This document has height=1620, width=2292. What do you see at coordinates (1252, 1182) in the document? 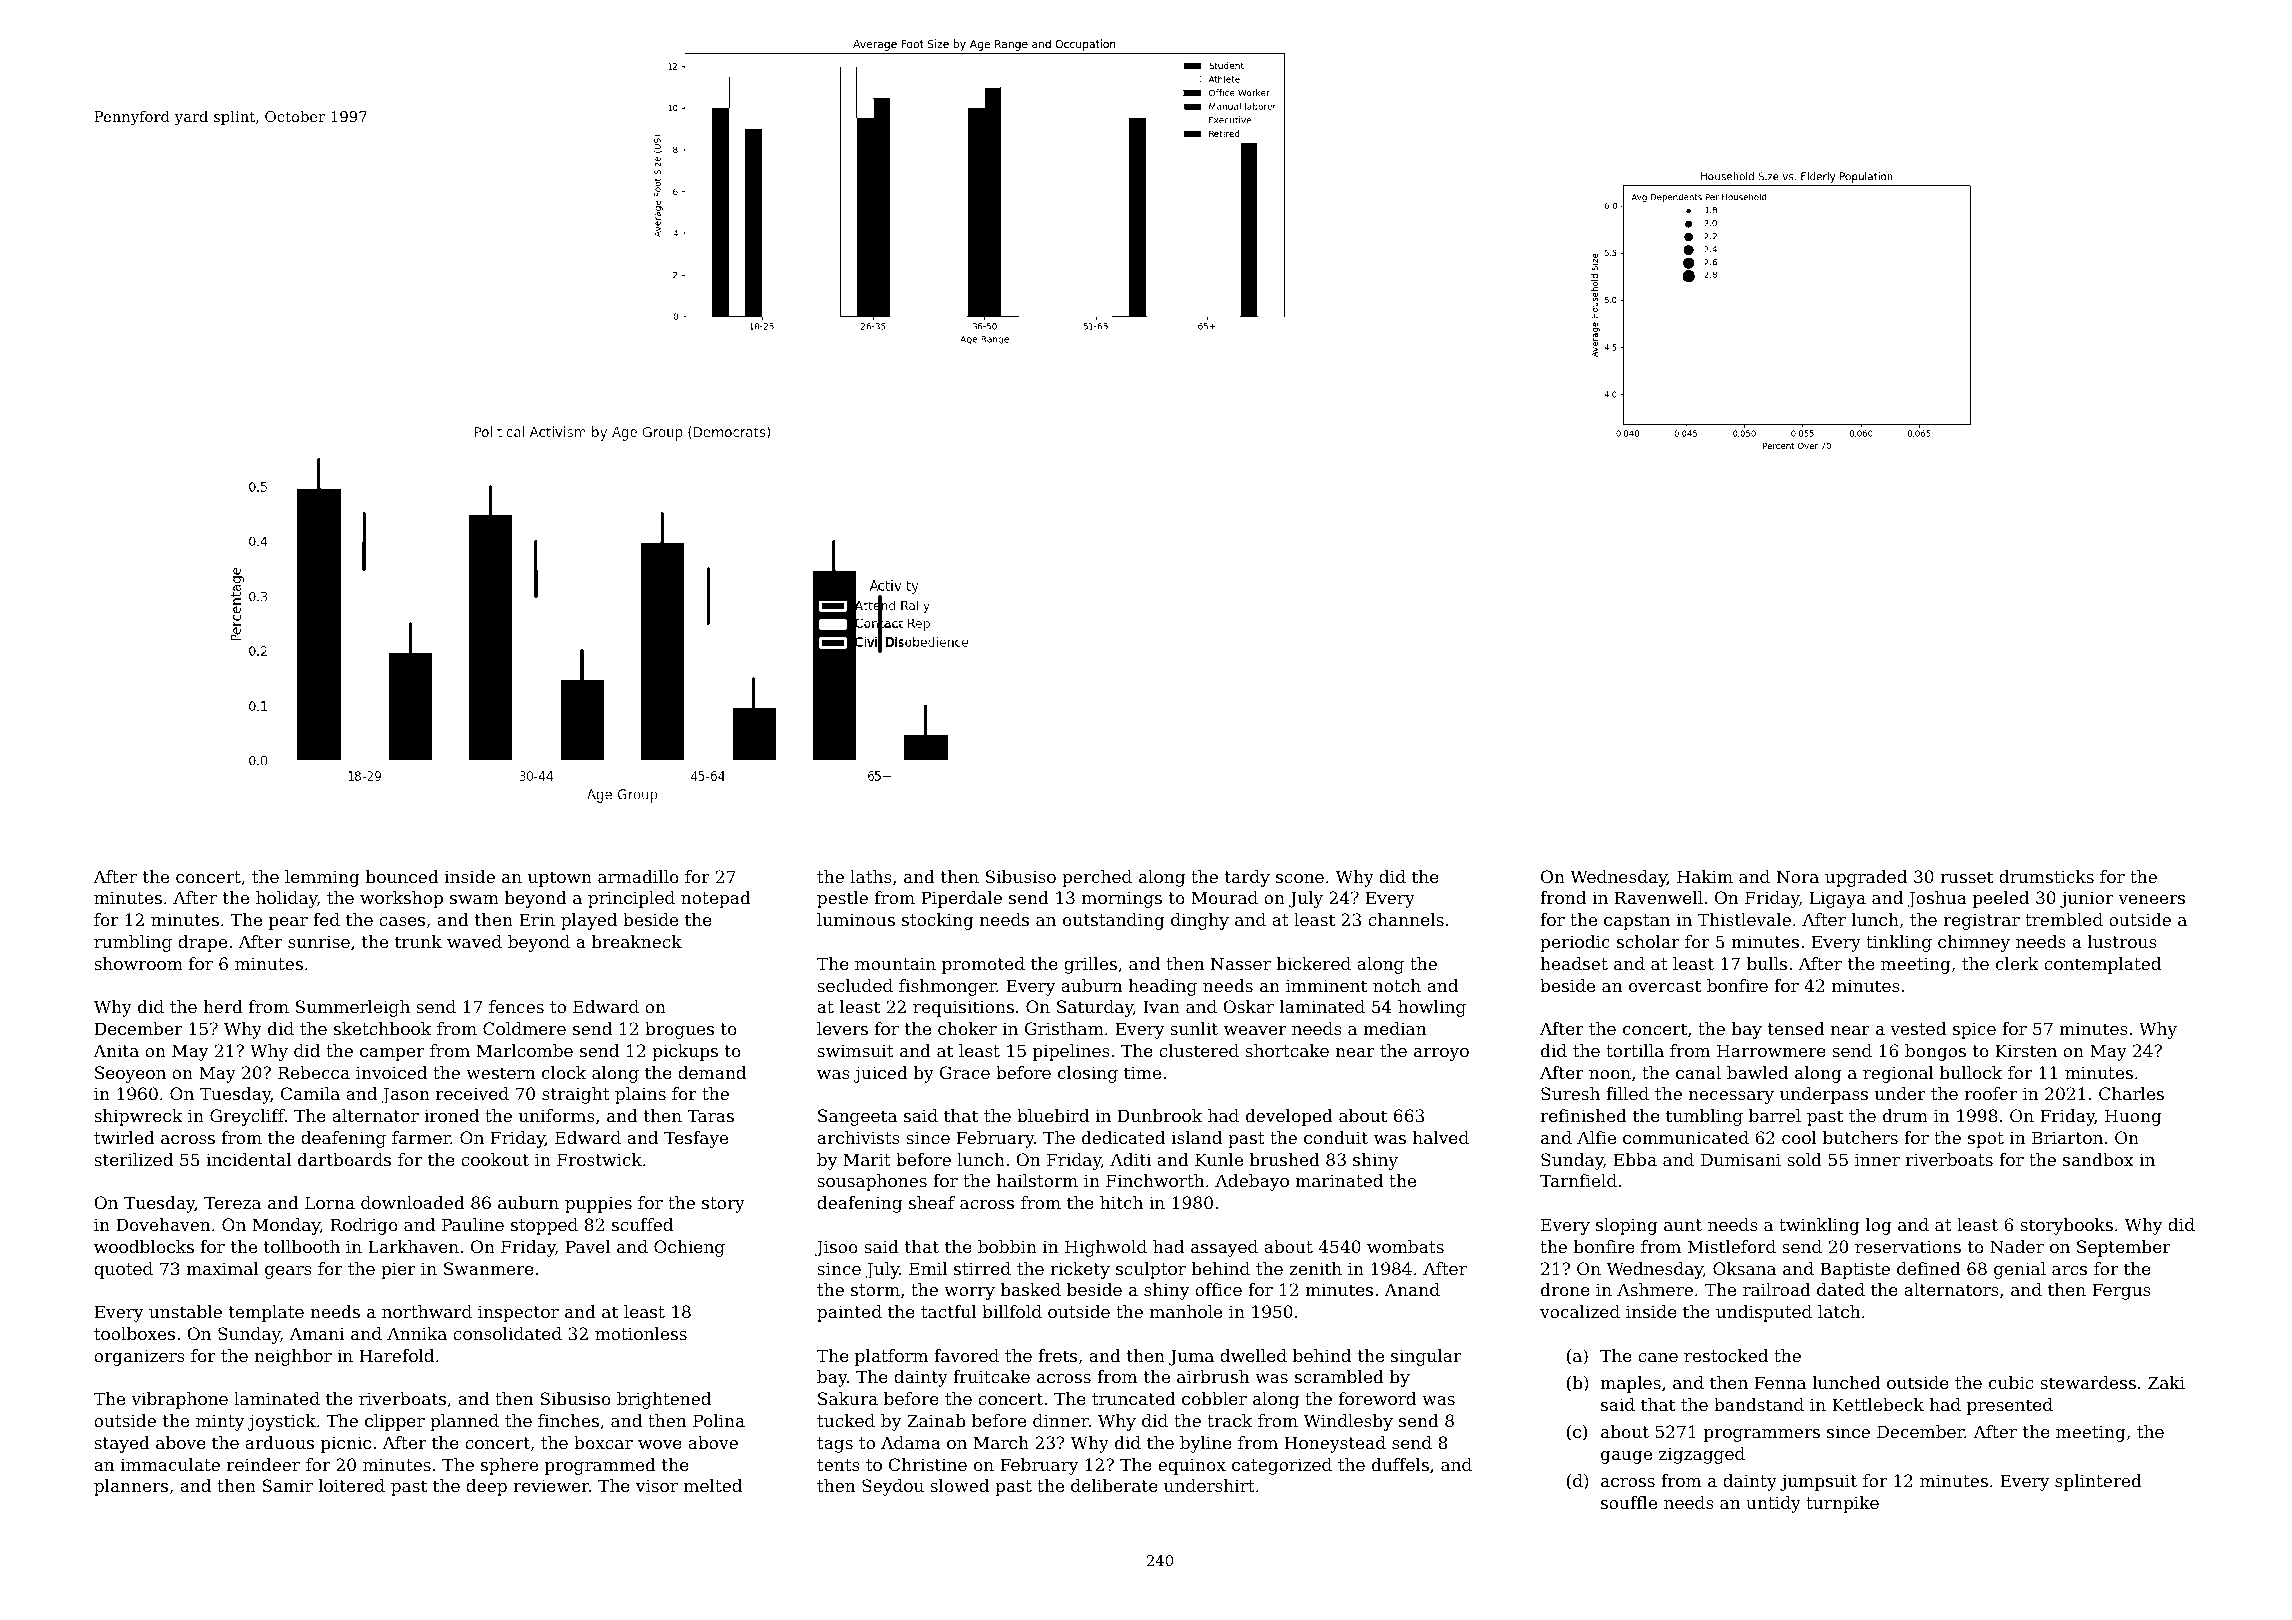
I see `Adebayo` at bounding box center [1252, 1182].
